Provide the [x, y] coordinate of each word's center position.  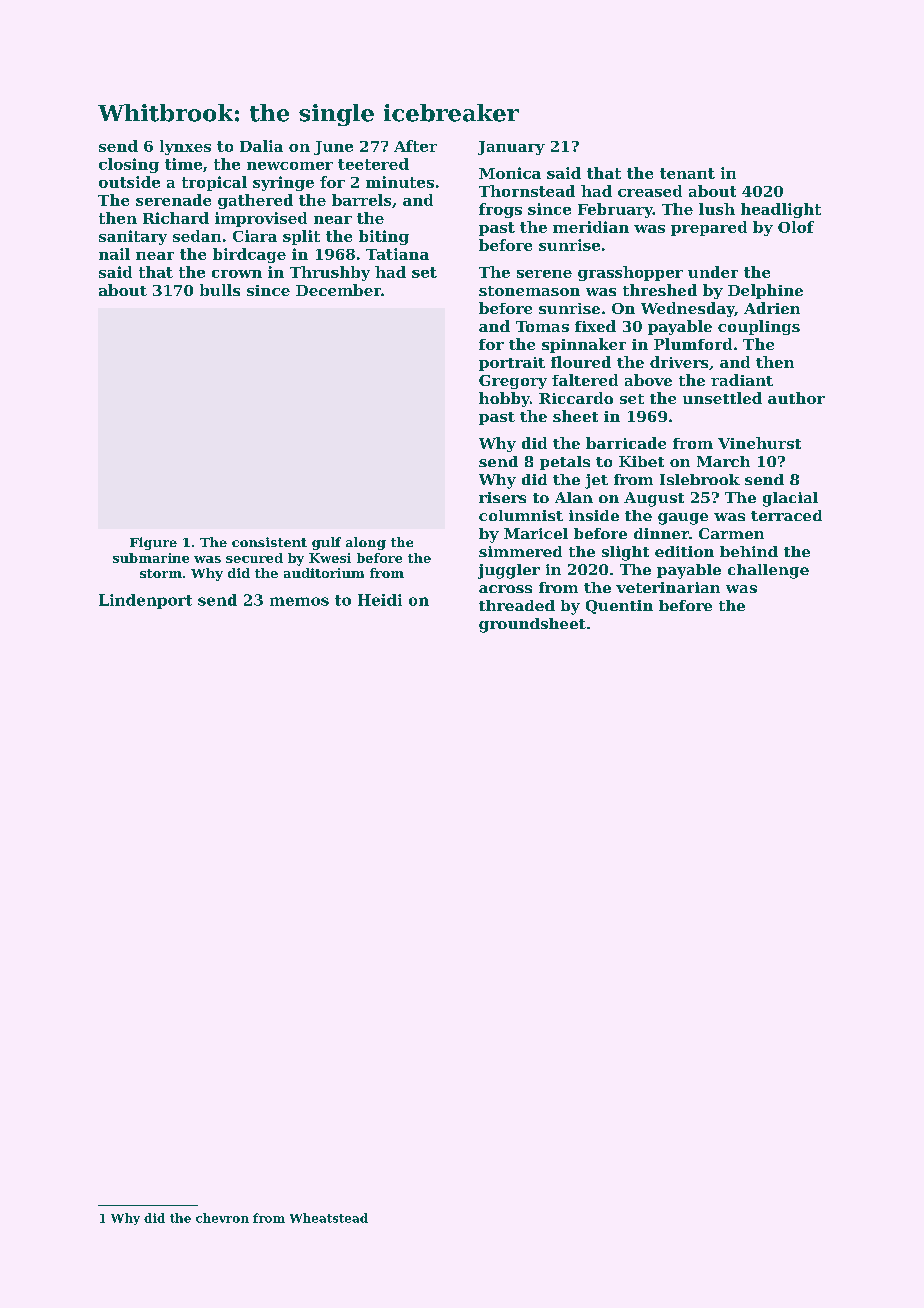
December [338, 290]
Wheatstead [329, 1218]
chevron [222, 1218]
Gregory [513, 382]
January [511, 148]
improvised [261, 219]
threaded [517, 605]
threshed [660, 290]
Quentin [619, 607]
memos [299, 601]
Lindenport [145, 601]
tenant [687, 173]
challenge [768, 571]
